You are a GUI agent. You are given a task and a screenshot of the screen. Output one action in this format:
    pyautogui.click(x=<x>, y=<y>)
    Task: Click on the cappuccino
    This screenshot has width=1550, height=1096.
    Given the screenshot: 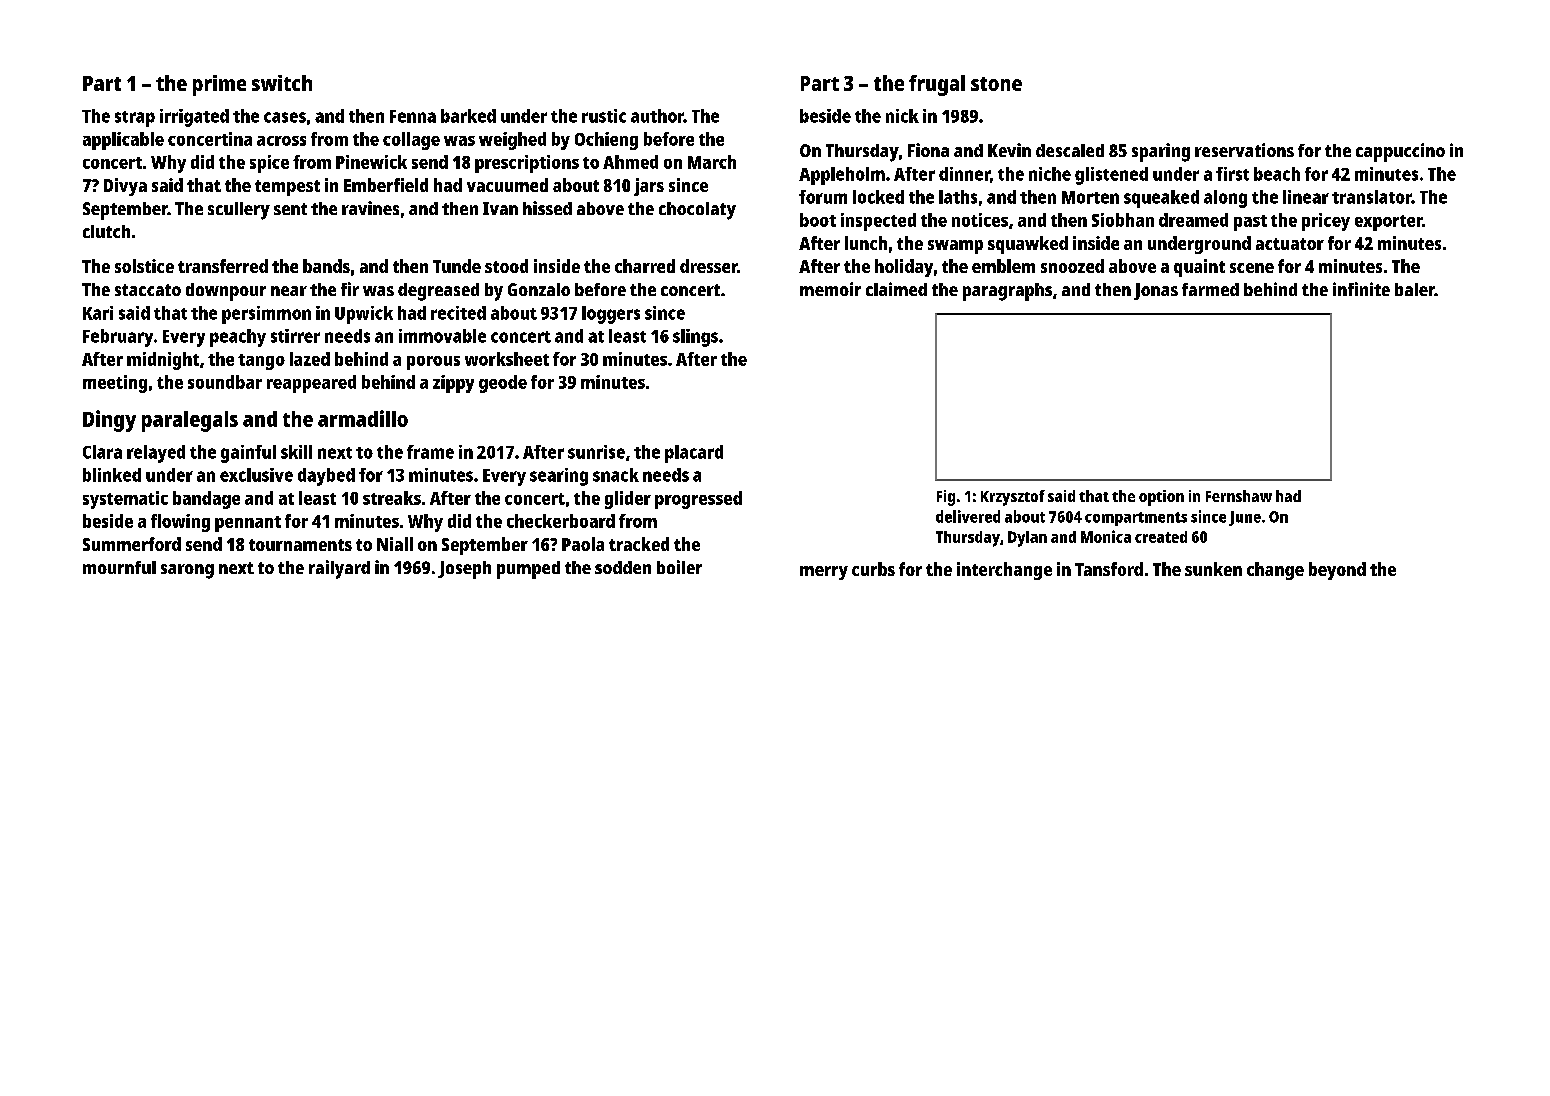 What is the action you would take?
    pyautogui.click(x=1400, y=152)
